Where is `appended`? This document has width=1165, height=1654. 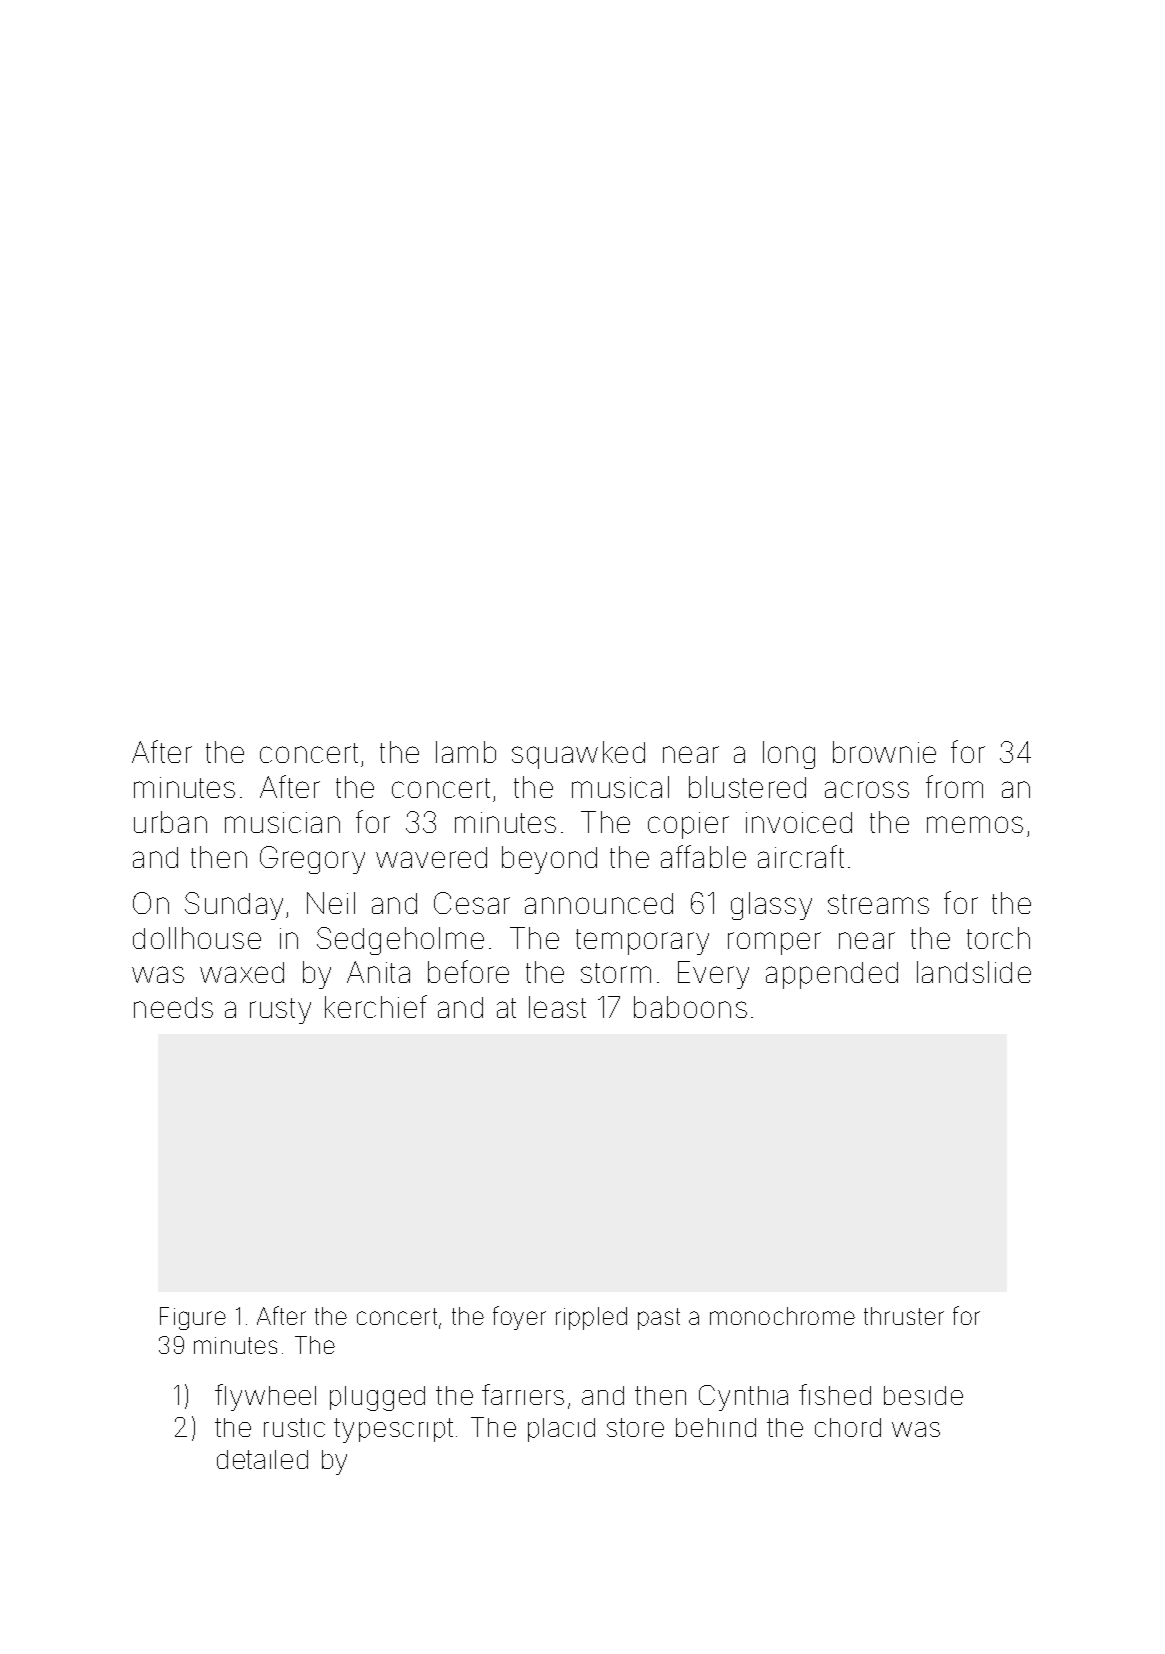
appended is located at coordinates (832, 975).
